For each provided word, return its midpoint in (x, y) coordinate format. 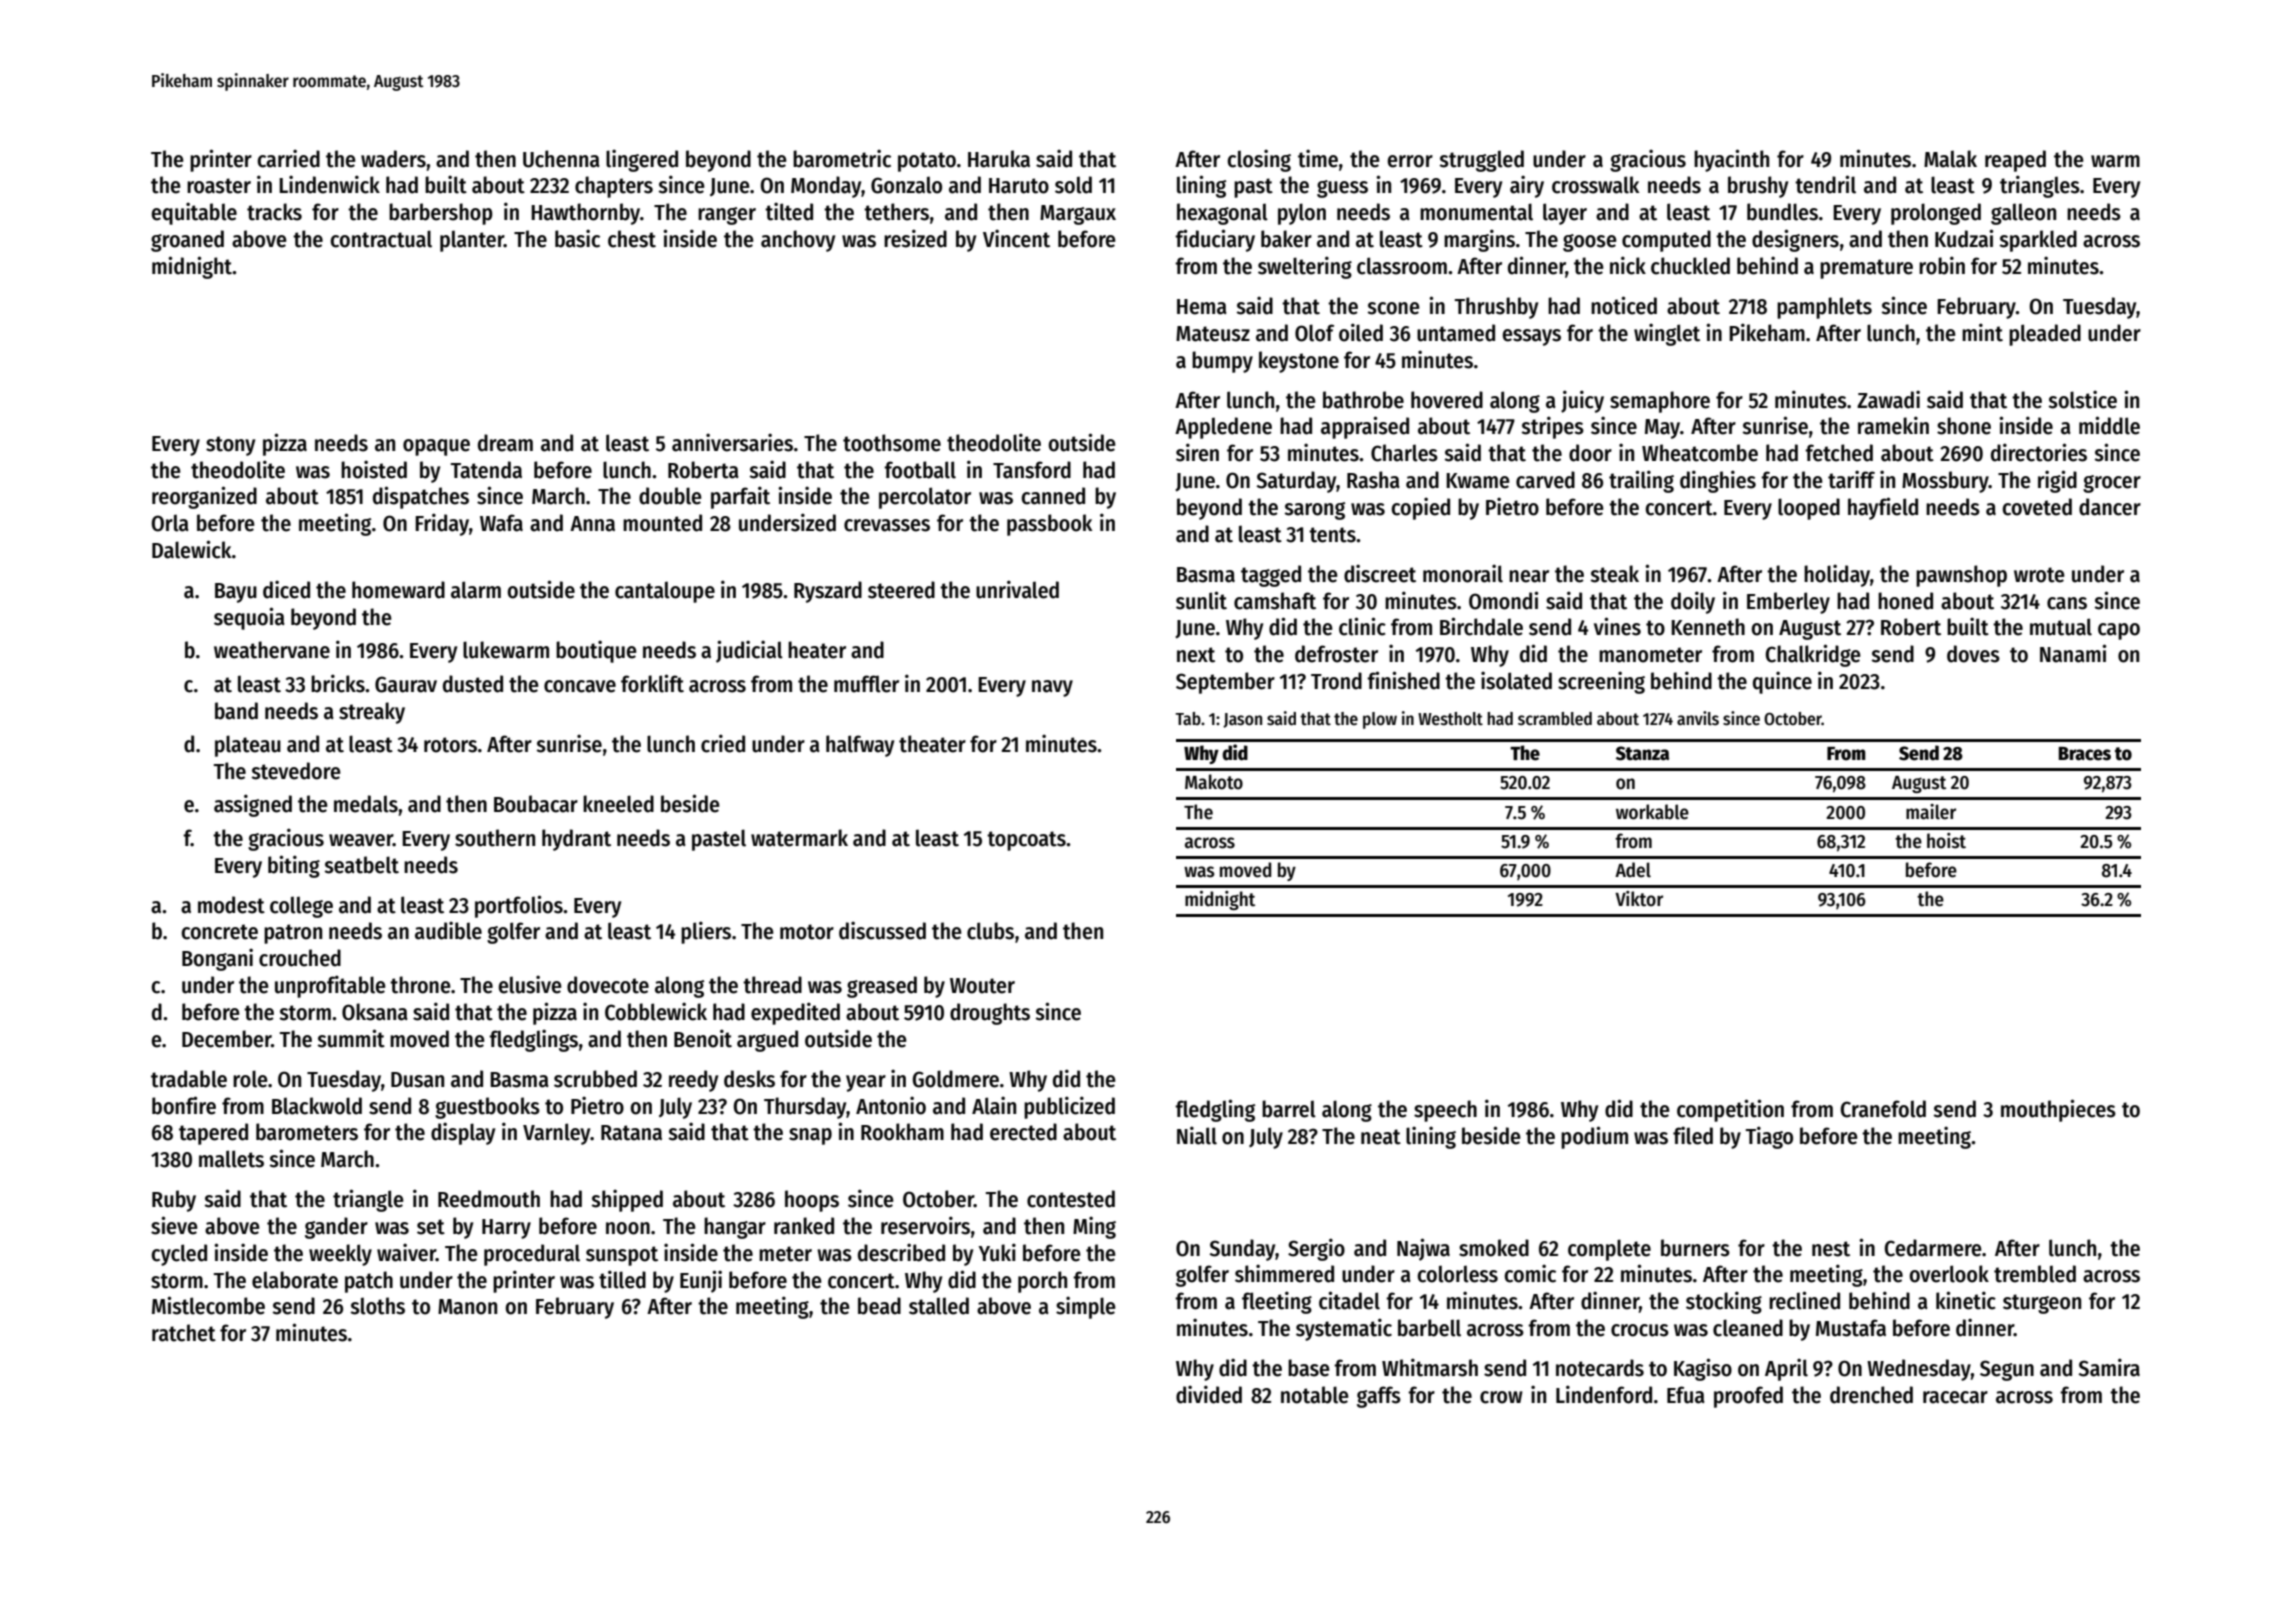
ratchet (184, 1333)
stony (230, 446)
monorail (1463, 573)
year (866, 1083)
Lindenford (1604, 1394)
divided (1209, 1394)
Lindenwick (329, 184)
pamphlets (1824, 308)
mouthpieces (2058, 1110)
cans (2067, 603)
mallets (231, 1159)
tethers (896, 212)
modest (231, 905)
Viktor (1639, 899)
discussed (882, 930)
